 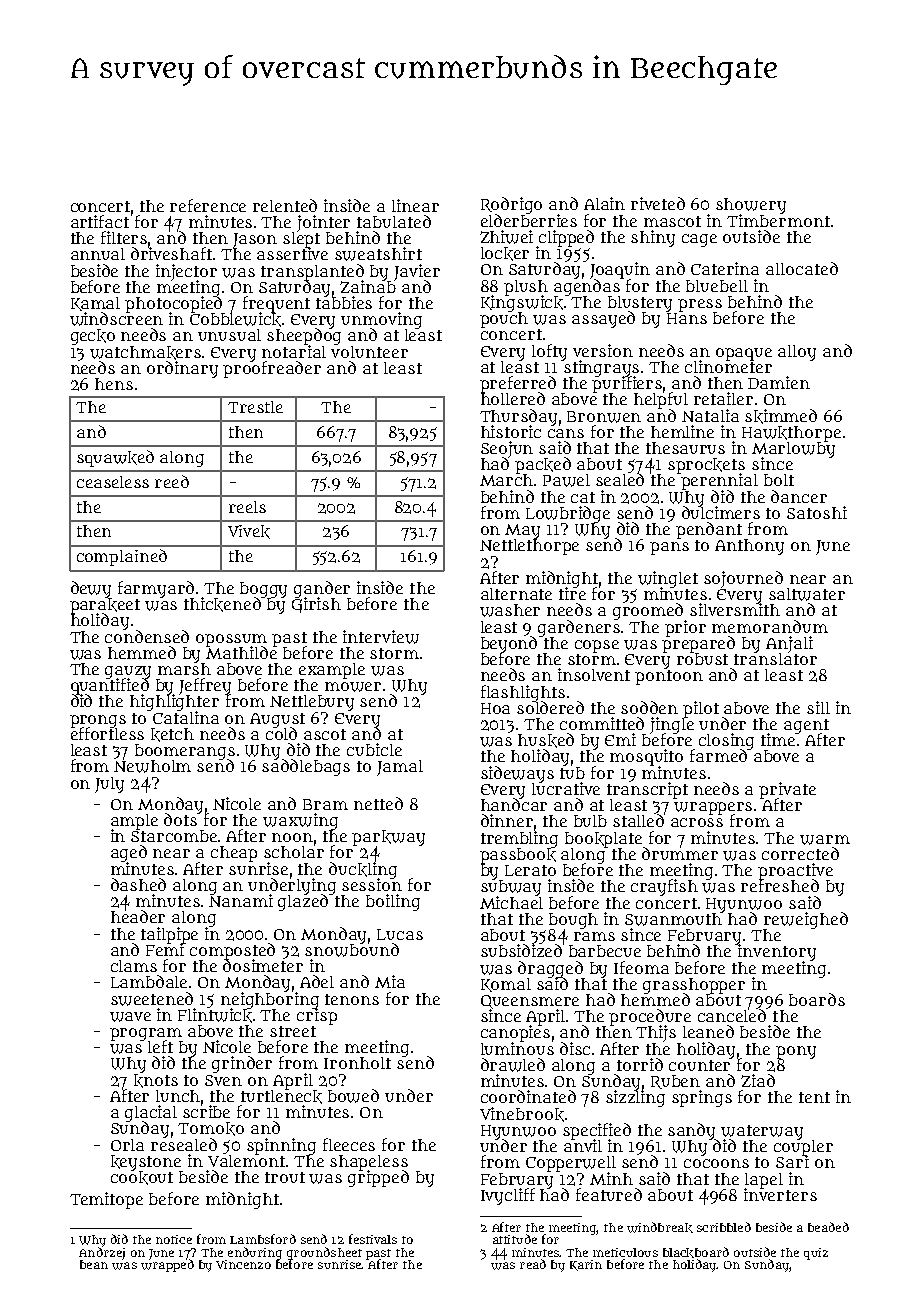 I want to click on husked, so click(x=546, y=740).
